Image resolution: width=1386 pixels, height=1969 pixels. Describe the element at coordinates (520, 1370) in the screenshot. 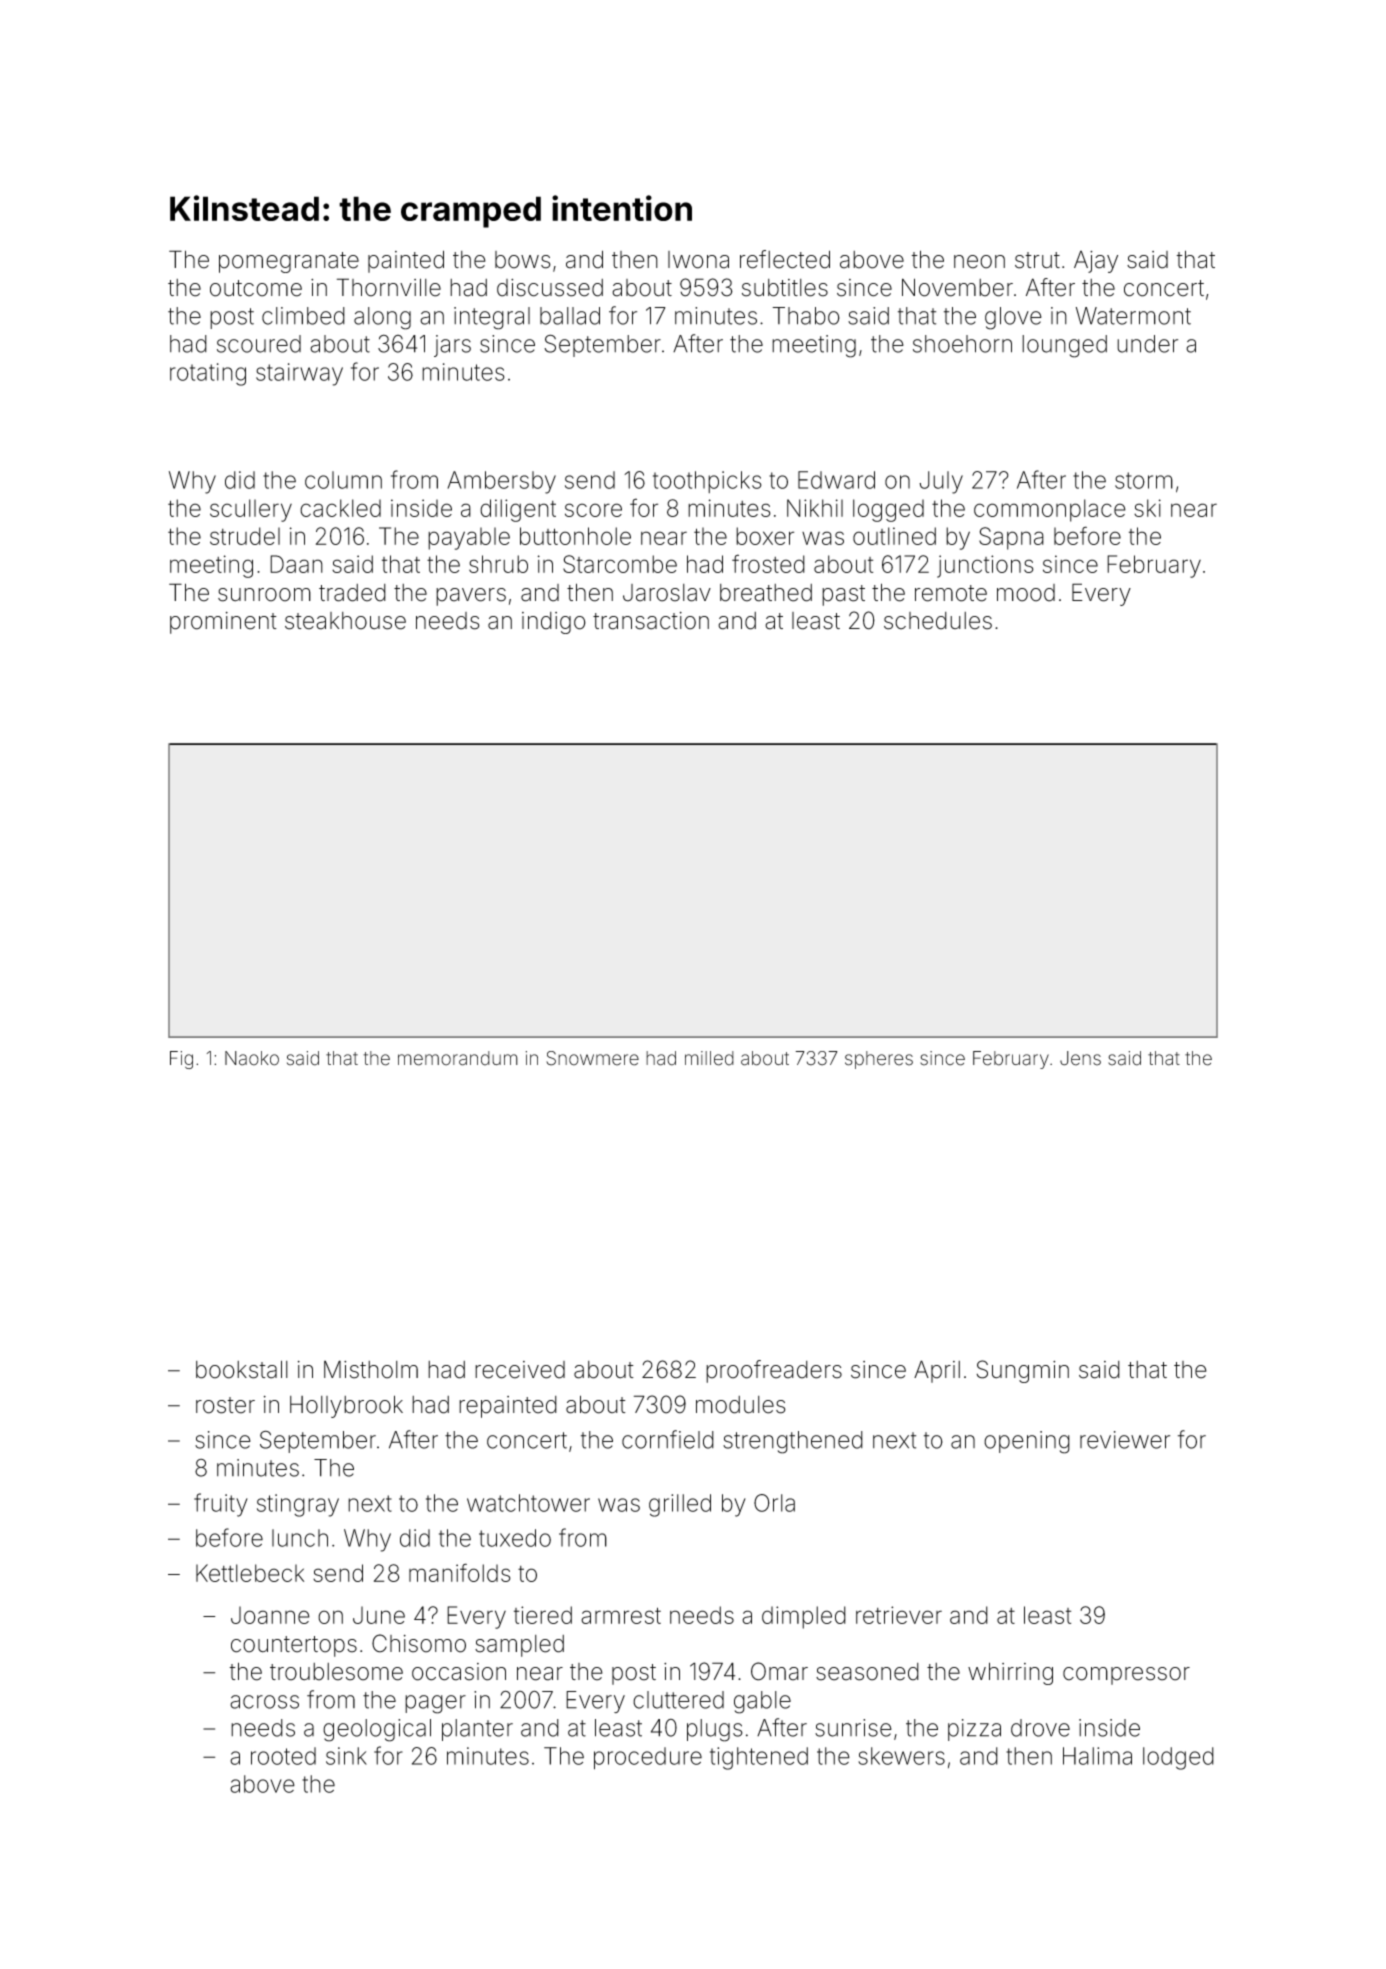

I see `received` at that location.
